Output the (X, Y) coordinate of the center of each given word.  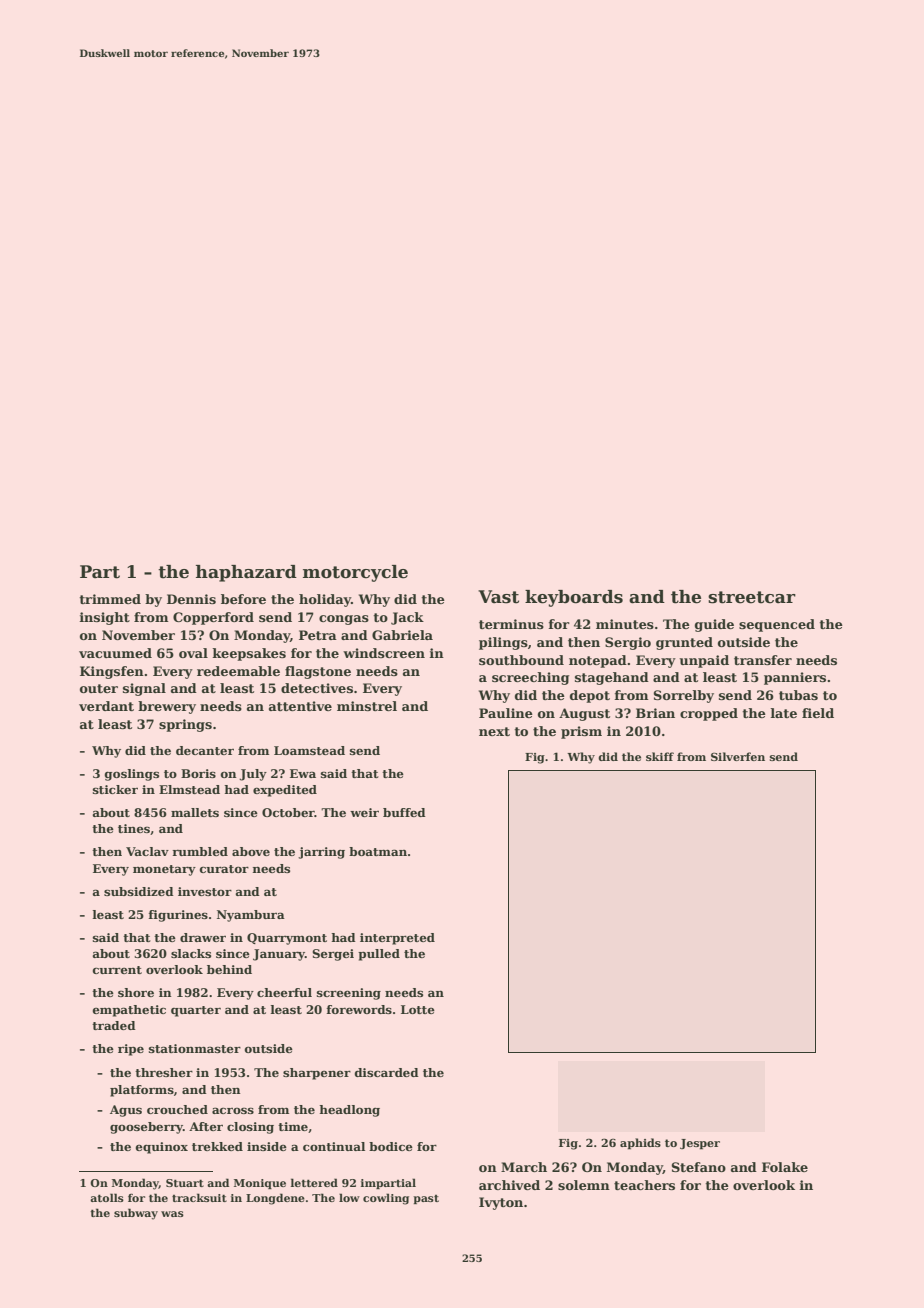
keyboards (574, 598)
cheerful (284, 992)
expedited (285, 791)
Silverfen (738, 756)
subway (136, 1214)
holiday (325, 600)
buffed (404, 812)
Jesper (700, 1144)
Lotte (418, 1009)
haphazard (246, 573)
